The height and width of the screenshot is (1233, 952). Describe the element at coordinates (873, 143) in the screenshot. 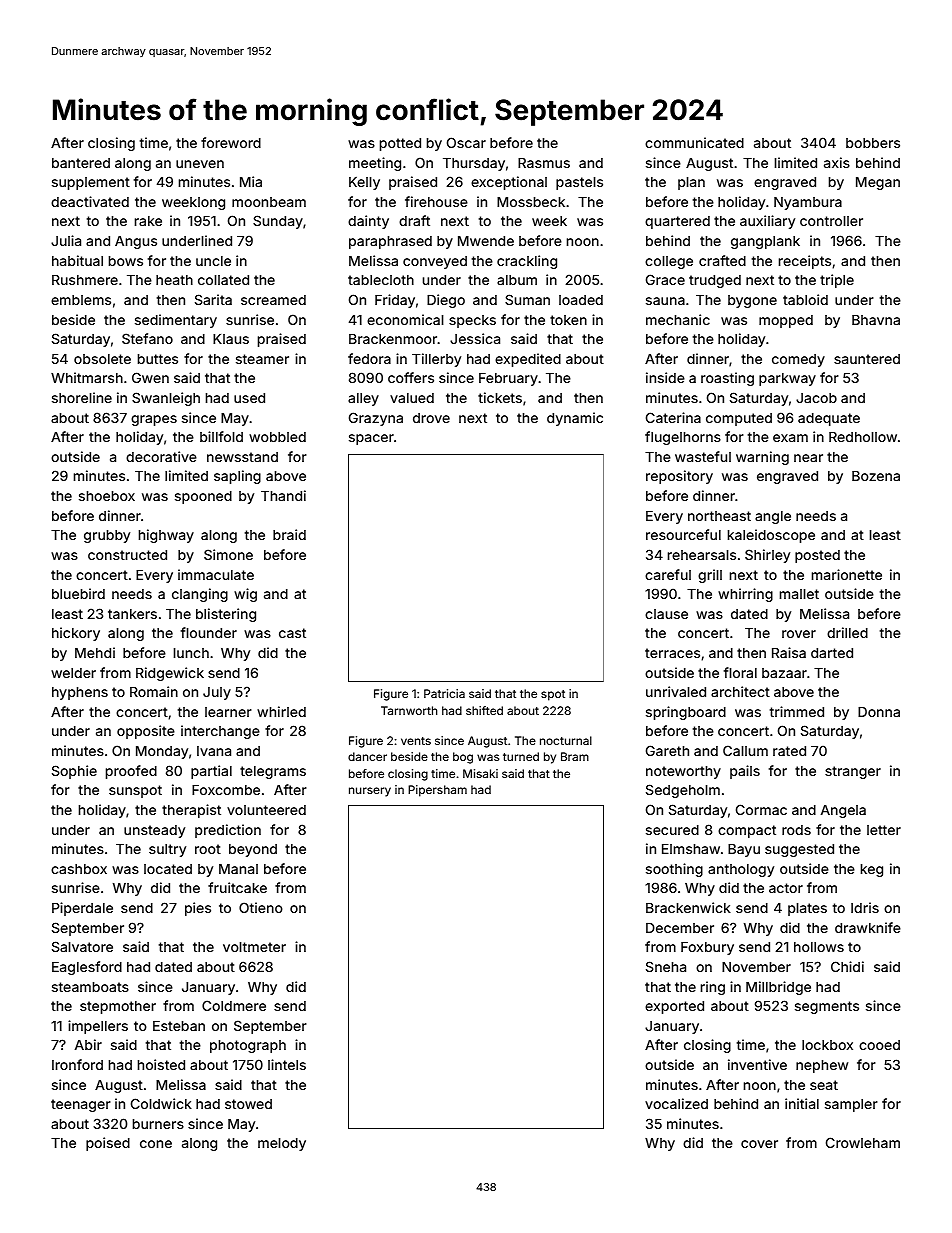

I see `bobbers` at that location.
